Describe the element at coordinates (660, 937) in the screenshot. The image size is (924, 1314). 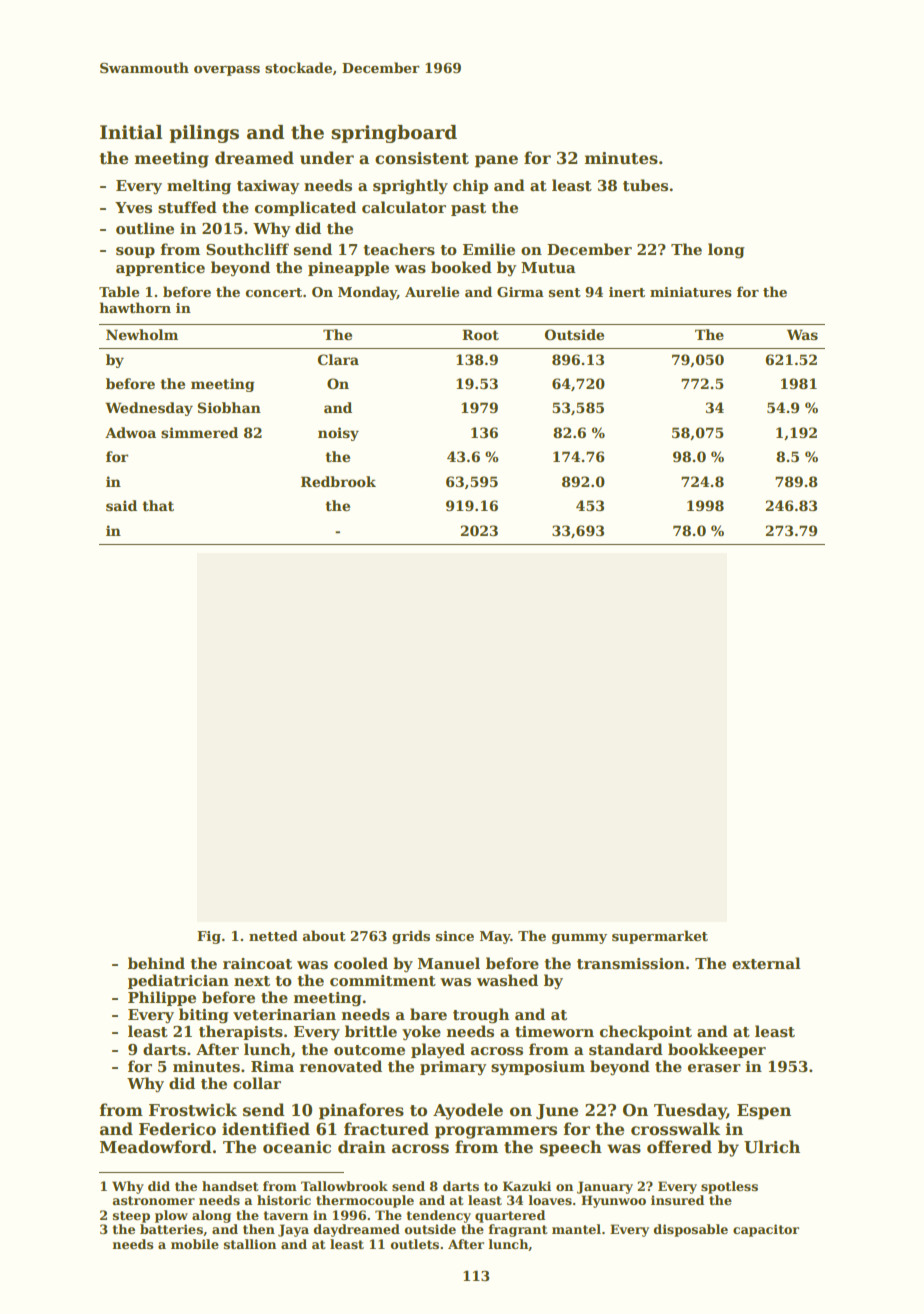
I see `supermarket` at that location.
